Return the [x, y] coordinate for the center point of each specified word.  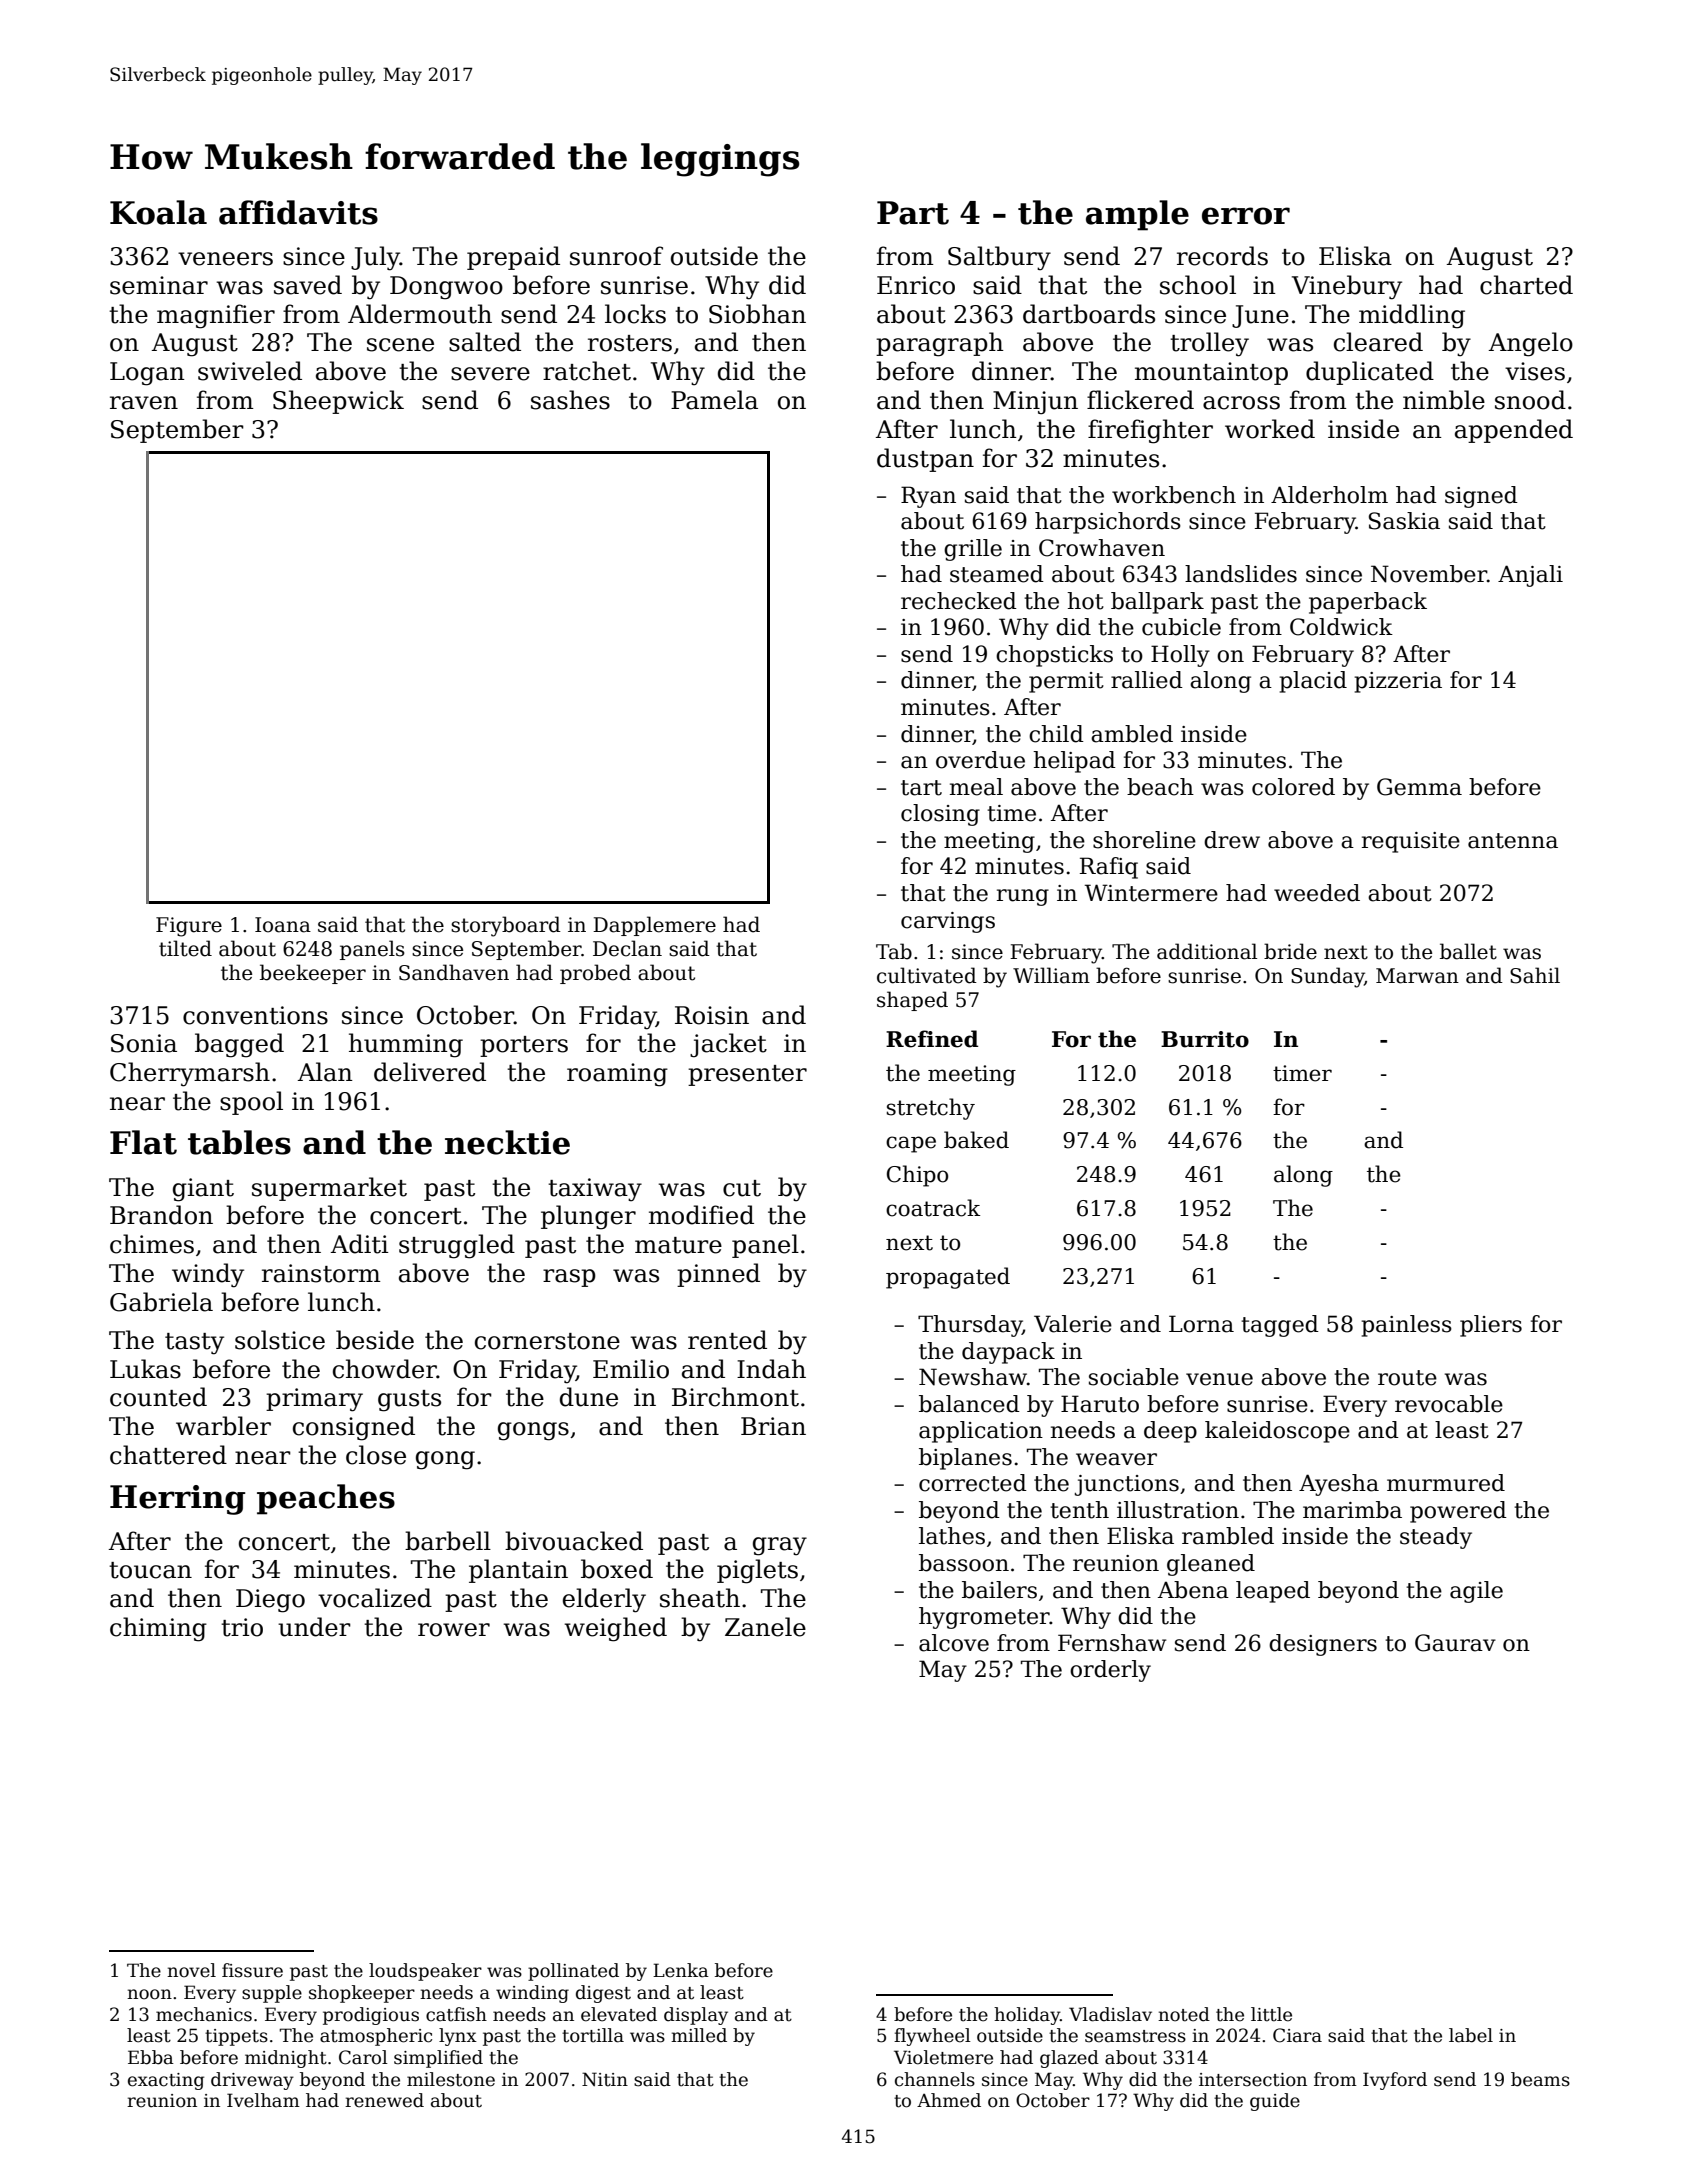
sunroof [616, 256]
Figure [189, 927]
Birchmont [735, 1397]
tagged [1280, 1326]
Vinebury [1347, 287]
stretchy [931, 1109]
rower [454, 1630]
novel [191, 1970]
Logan [147, 374]
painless [1406, 1326]
